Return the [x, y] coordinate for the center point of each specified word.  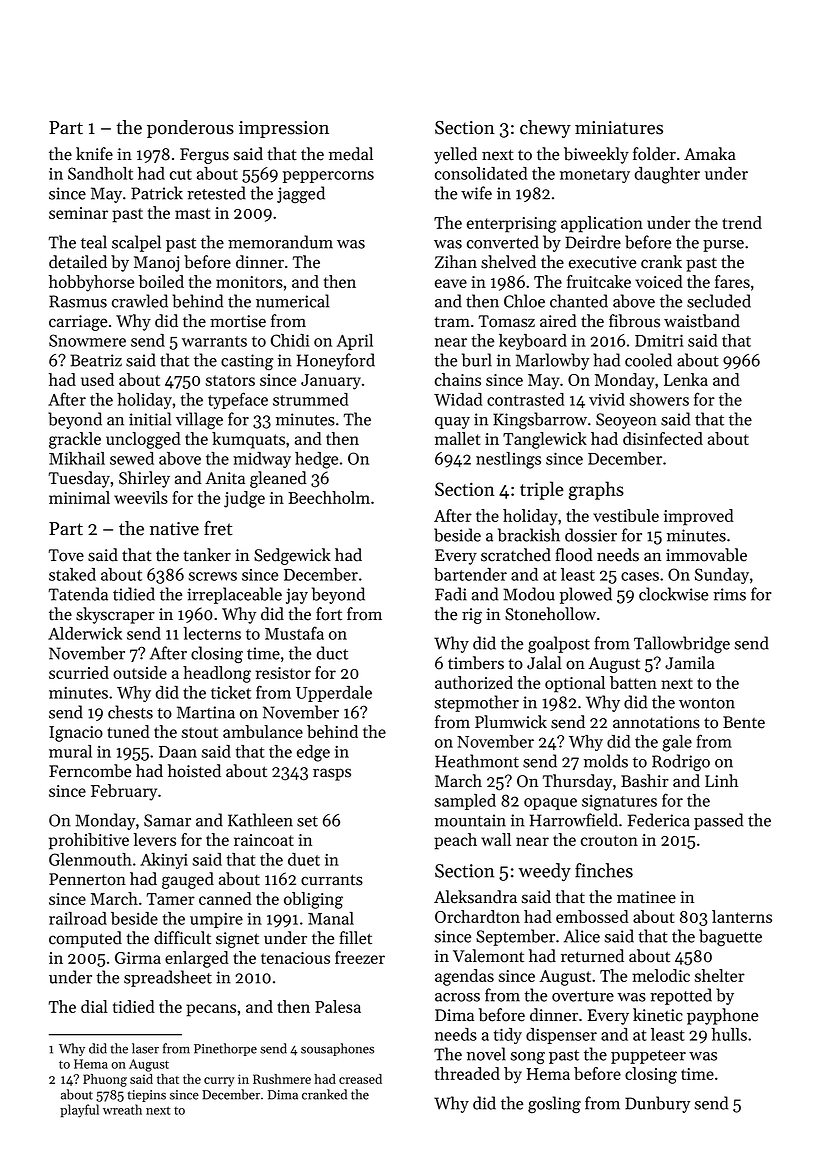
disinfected [663, 438]
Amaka [710, 153]
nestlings [508, 460]
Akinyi [164, 861]
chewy [545, 129]
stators [230, 380]
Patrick [157, 193]
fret [218, 528]
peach [455, 841]
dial [94, 1006]
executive [602, 262]
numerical [292, 301]
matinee [646, 897]
